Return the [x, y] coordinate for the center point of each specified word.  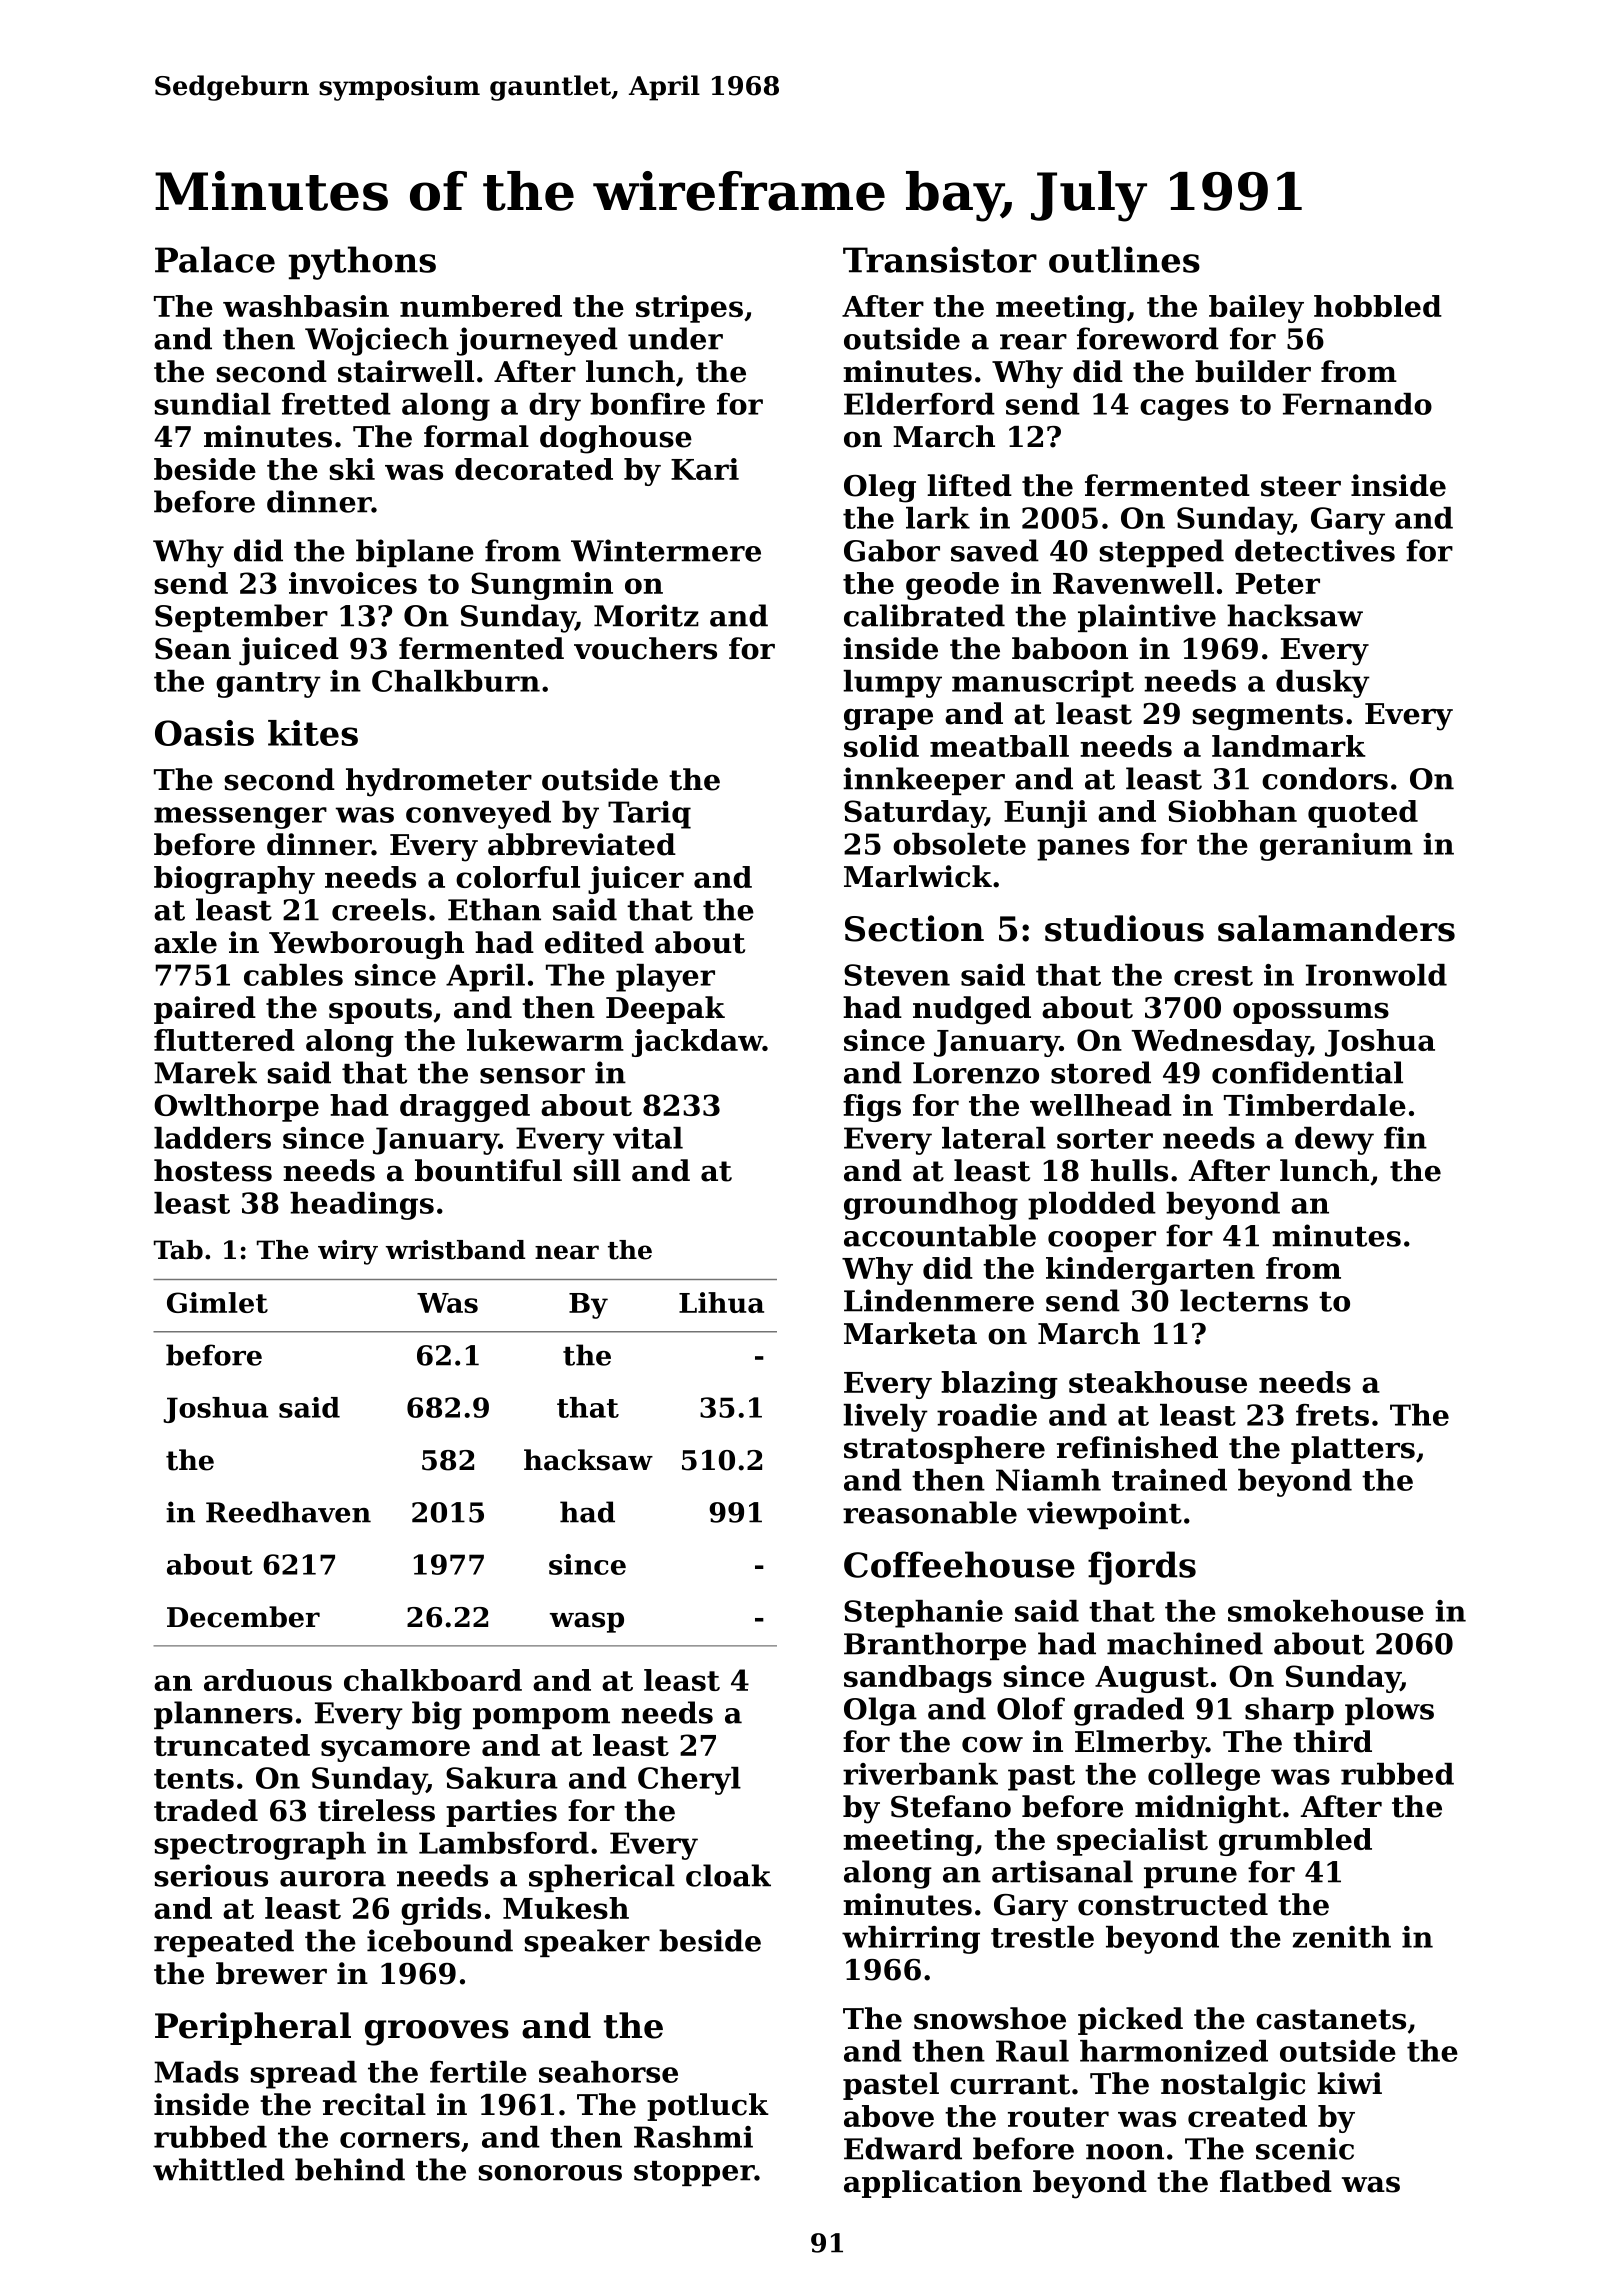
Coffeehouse [959, 1564]
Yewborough [366, 945]
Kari [705, 469]
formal [476, 436]
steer [1301, 486]
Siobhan [1232, 811]
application [933, 2184]
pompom [541, 1718]
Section [914, 928]
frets [1332, 1415]
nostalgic [1233, 2086]
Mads [196, 2072]
